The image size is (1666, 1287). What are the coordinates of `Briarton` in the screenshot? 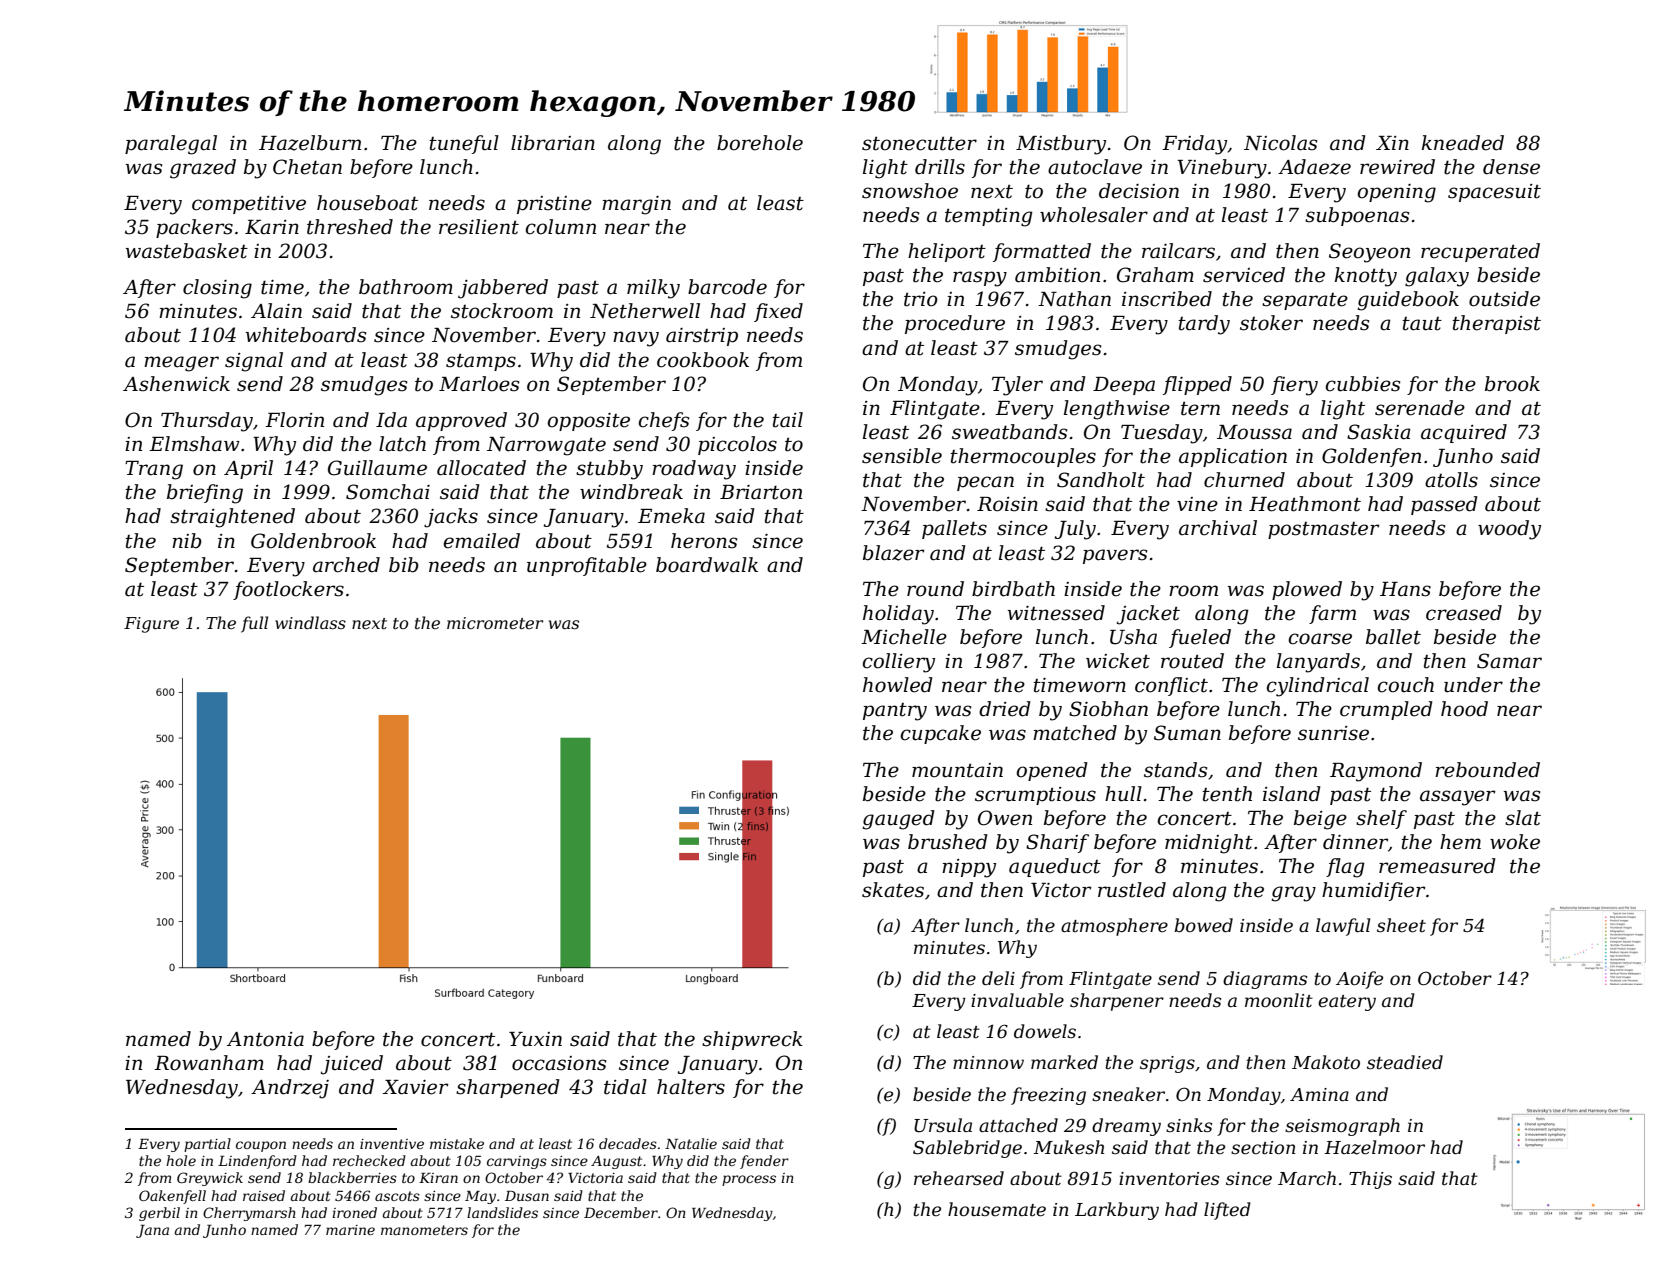 It's located at (761, 492).
